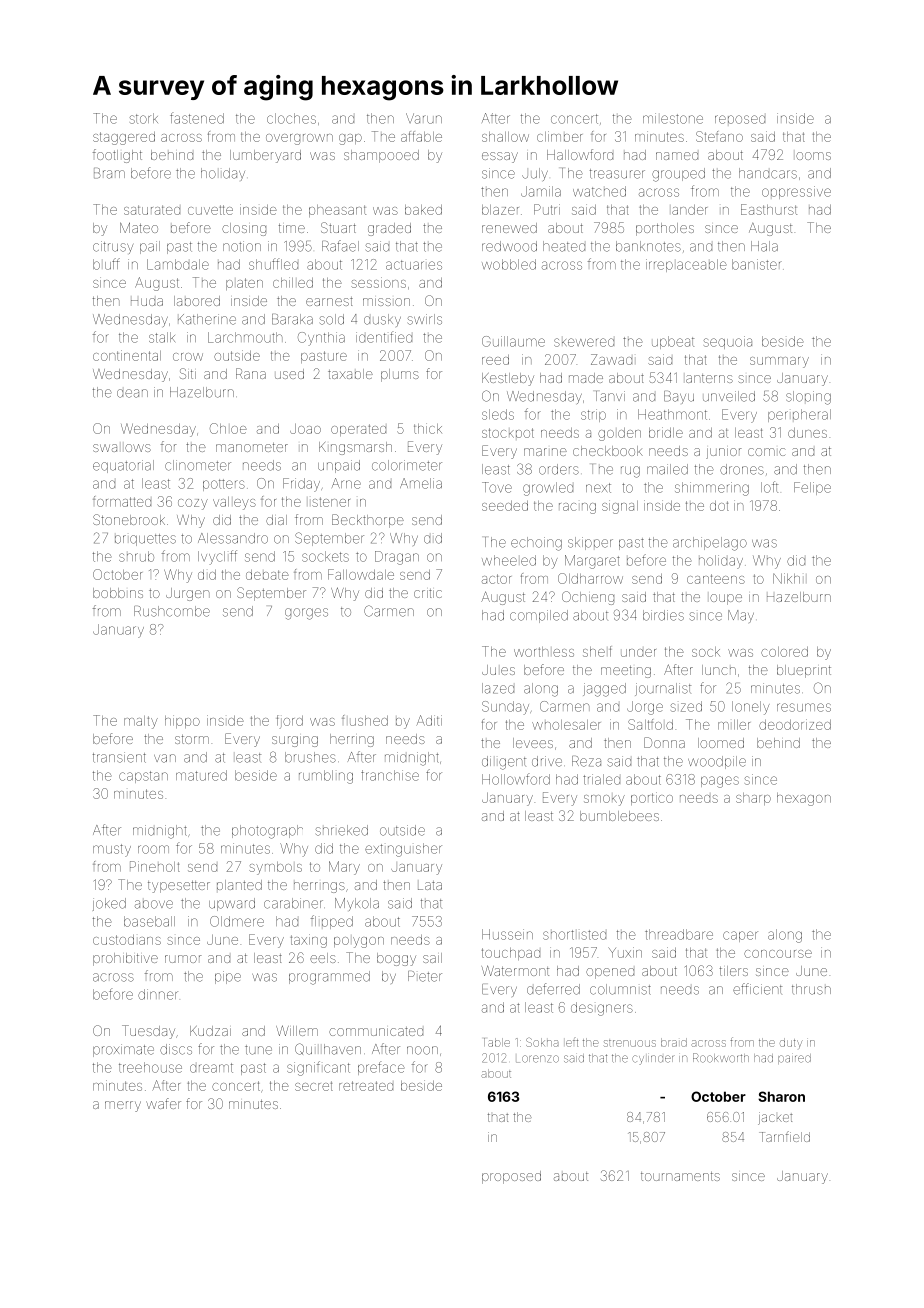  I want to click on noon, so click(422, 1050).
